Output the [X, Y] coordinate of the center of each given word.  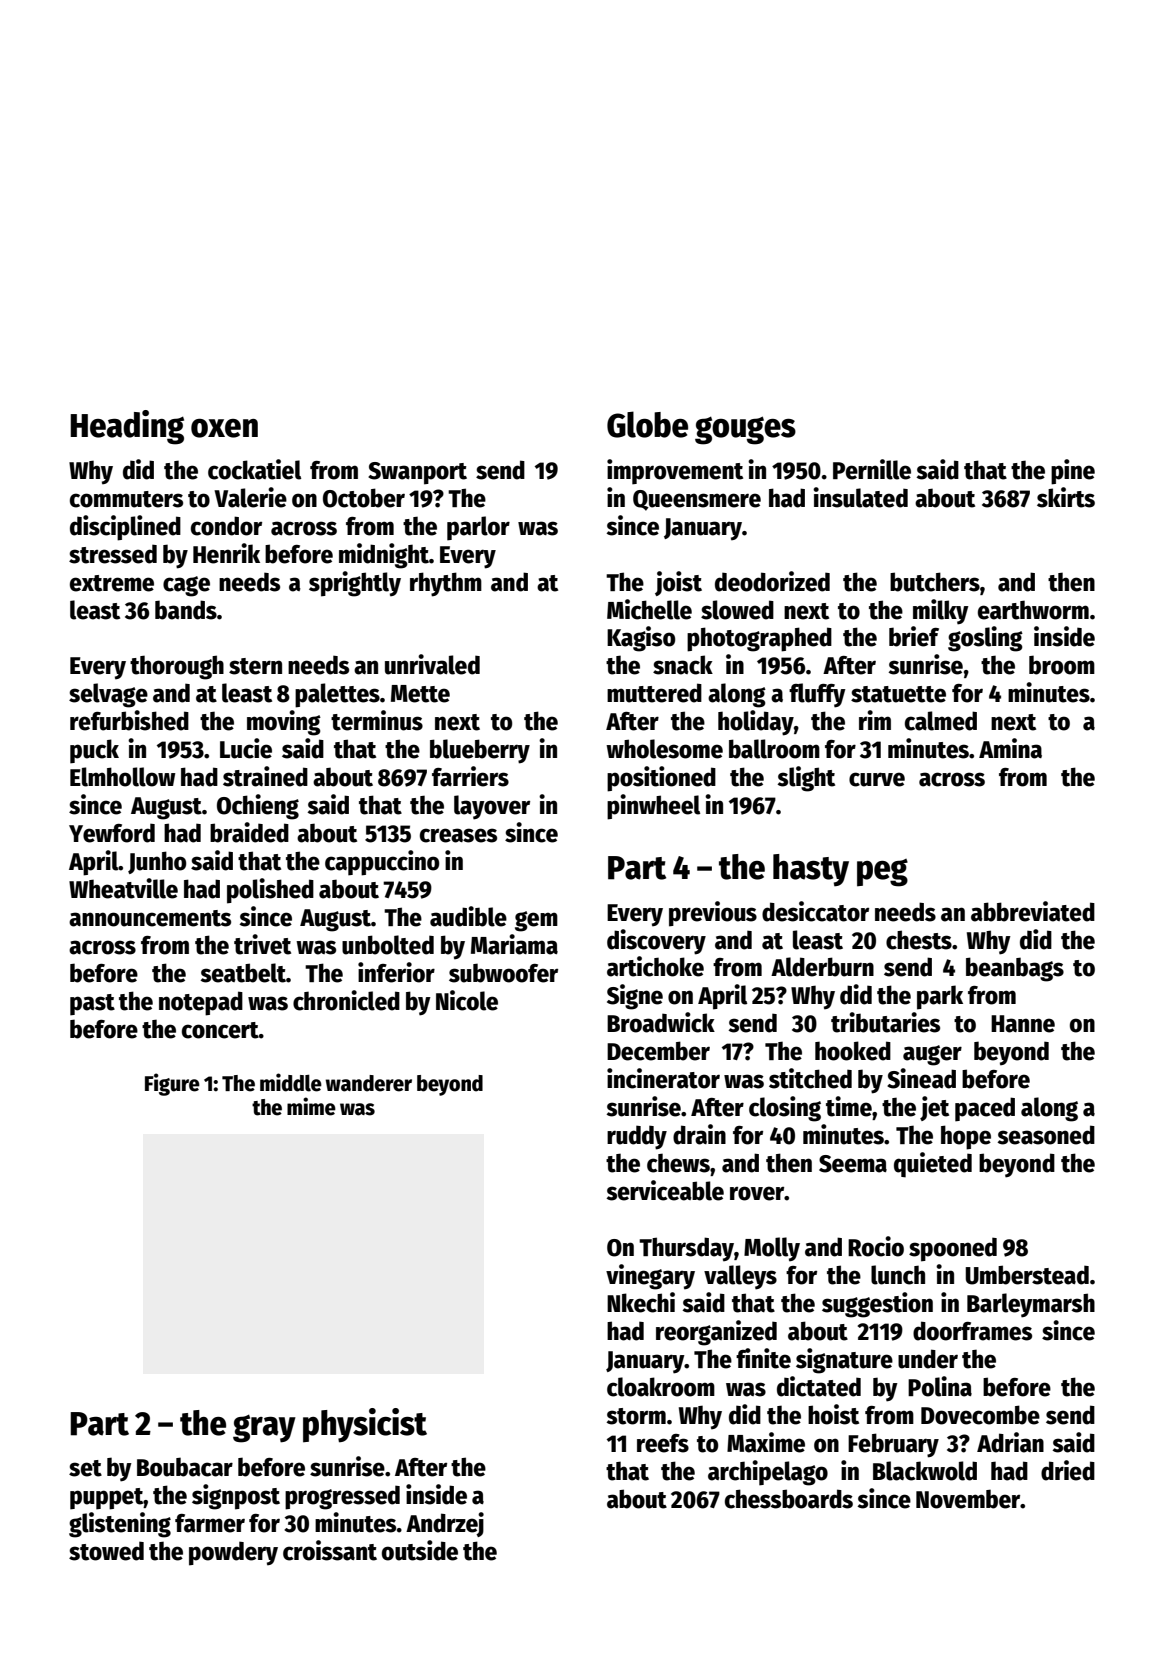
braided [249, 832]
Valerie [250, 497]
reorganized [716, 1333]
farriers [470, 776]
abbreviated [1033, 911]
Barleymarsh [1031, 1305]
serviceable [665, 1190]
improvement [675, 472]
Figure [172, 1084]
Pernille [872, 469]
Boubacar [185, 1467]
